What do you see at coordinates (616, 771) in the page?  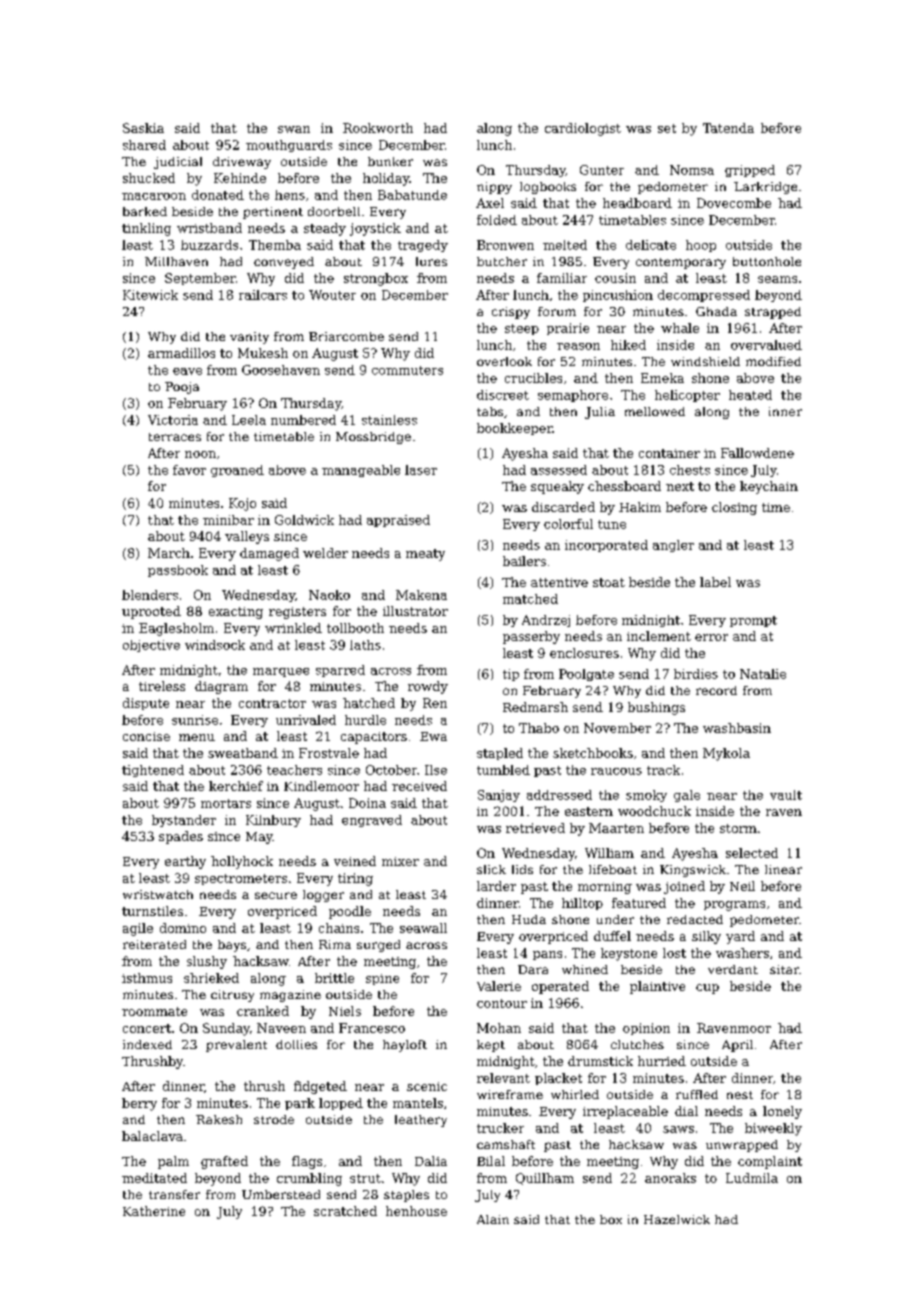 I see `raucous` at bounding box center [616, 771].
